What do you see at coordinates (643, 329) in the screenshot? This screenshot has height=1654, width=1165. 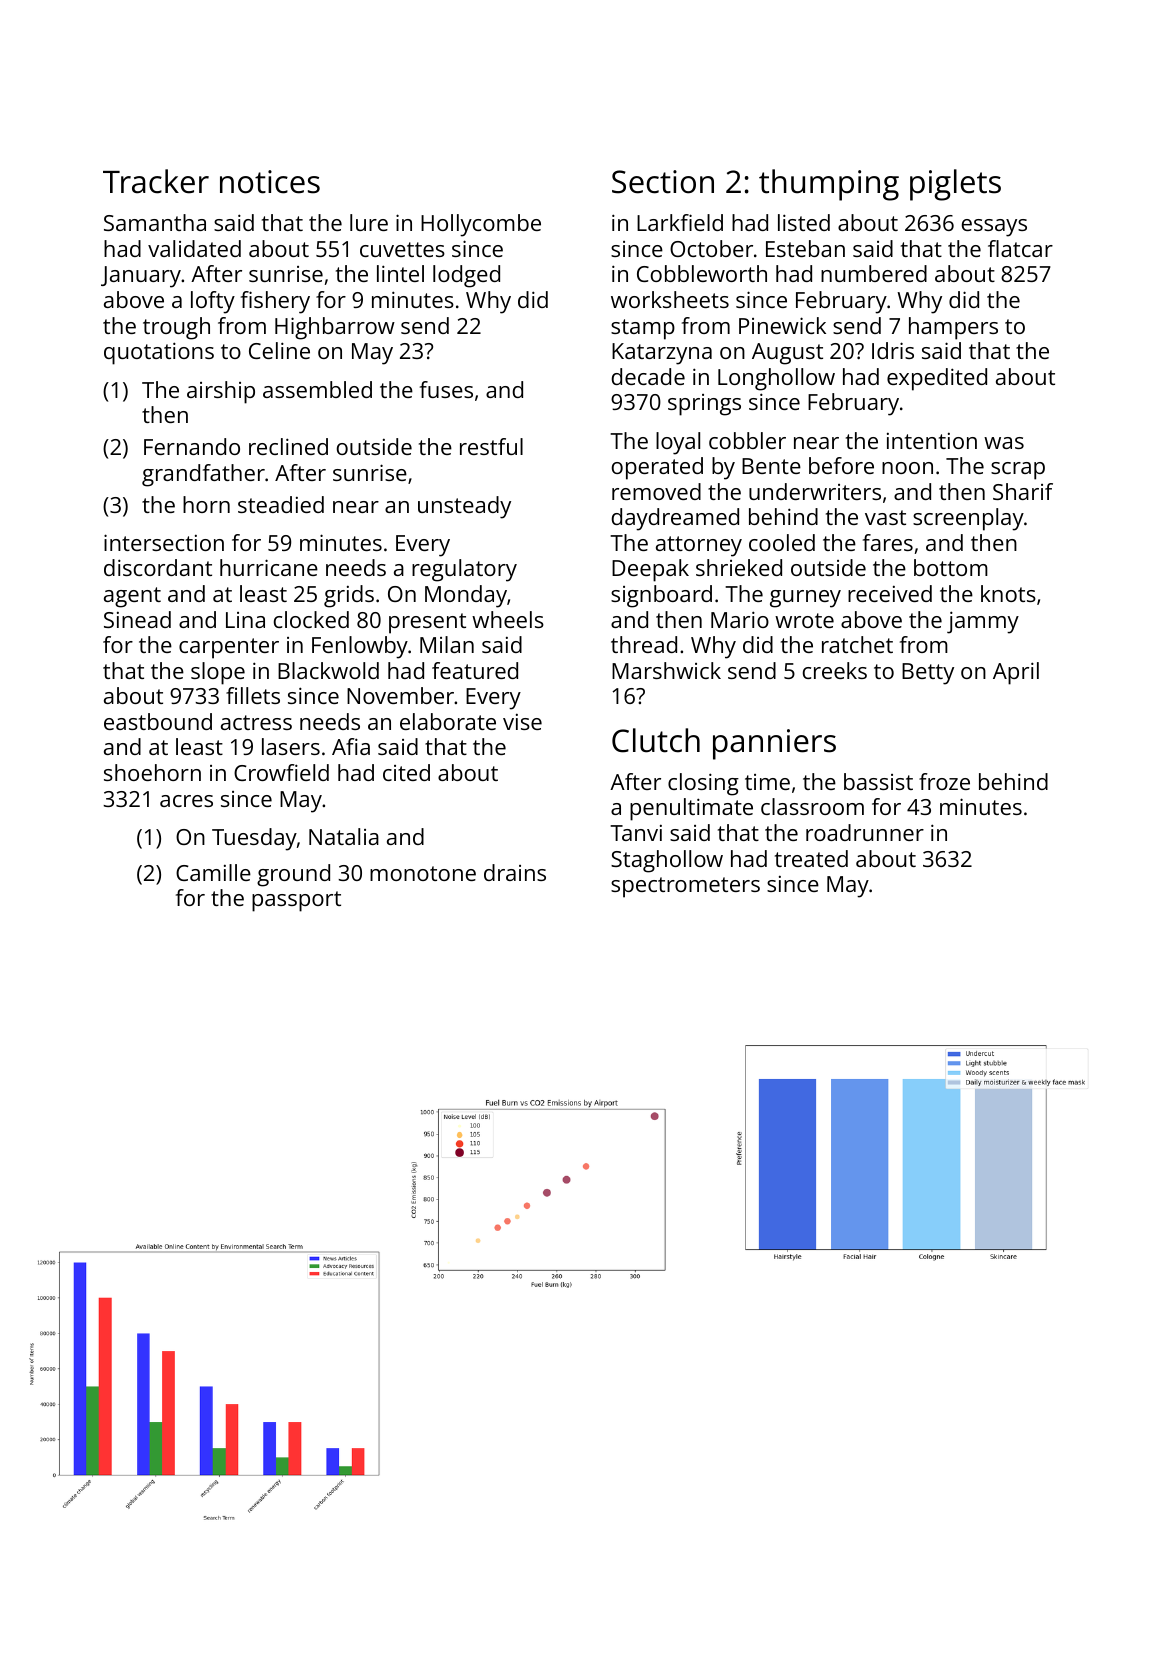 I see `stamp` at bounding box center [643, 329].
